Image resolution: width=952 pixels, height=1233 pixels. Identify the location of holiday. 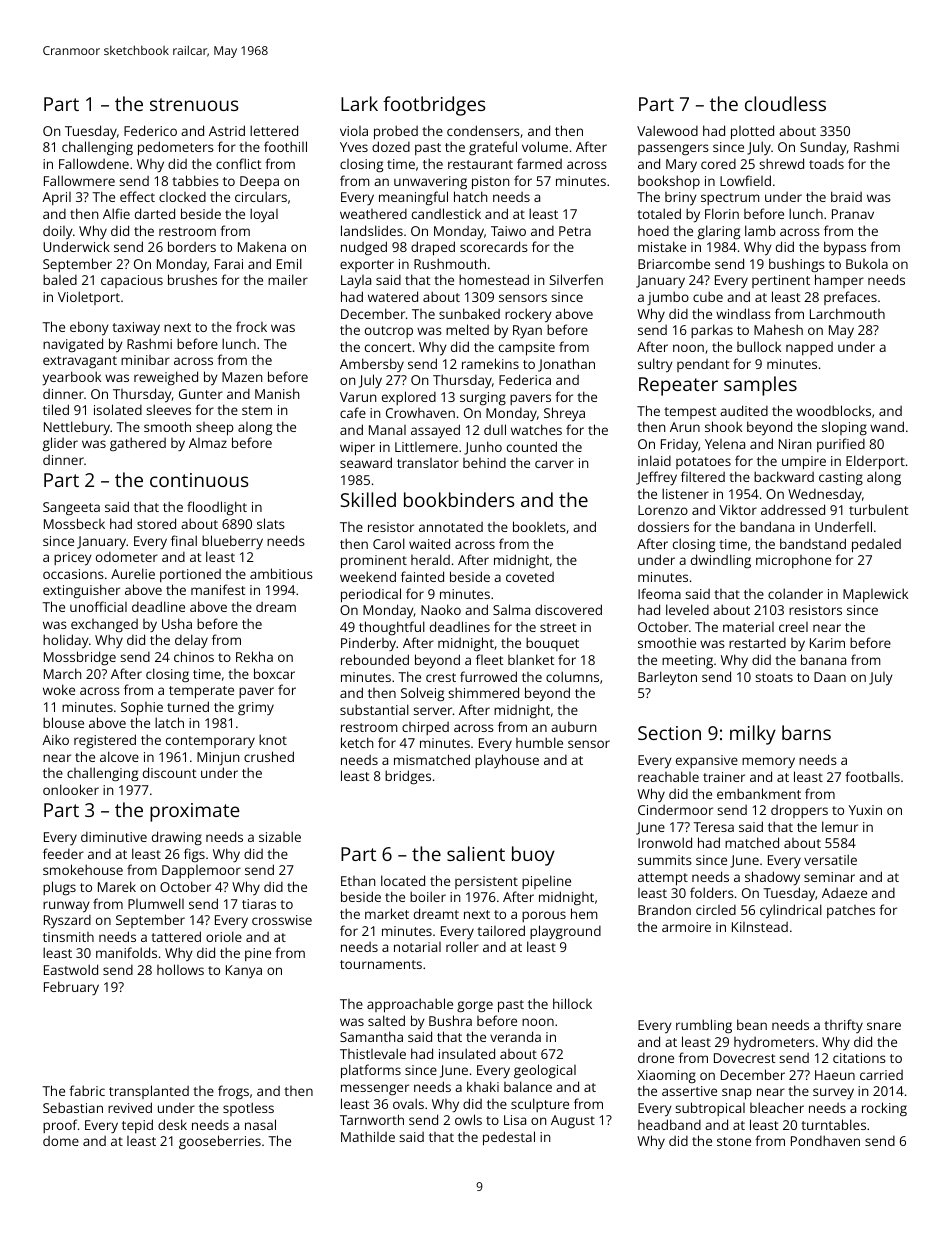
(66, 641).
